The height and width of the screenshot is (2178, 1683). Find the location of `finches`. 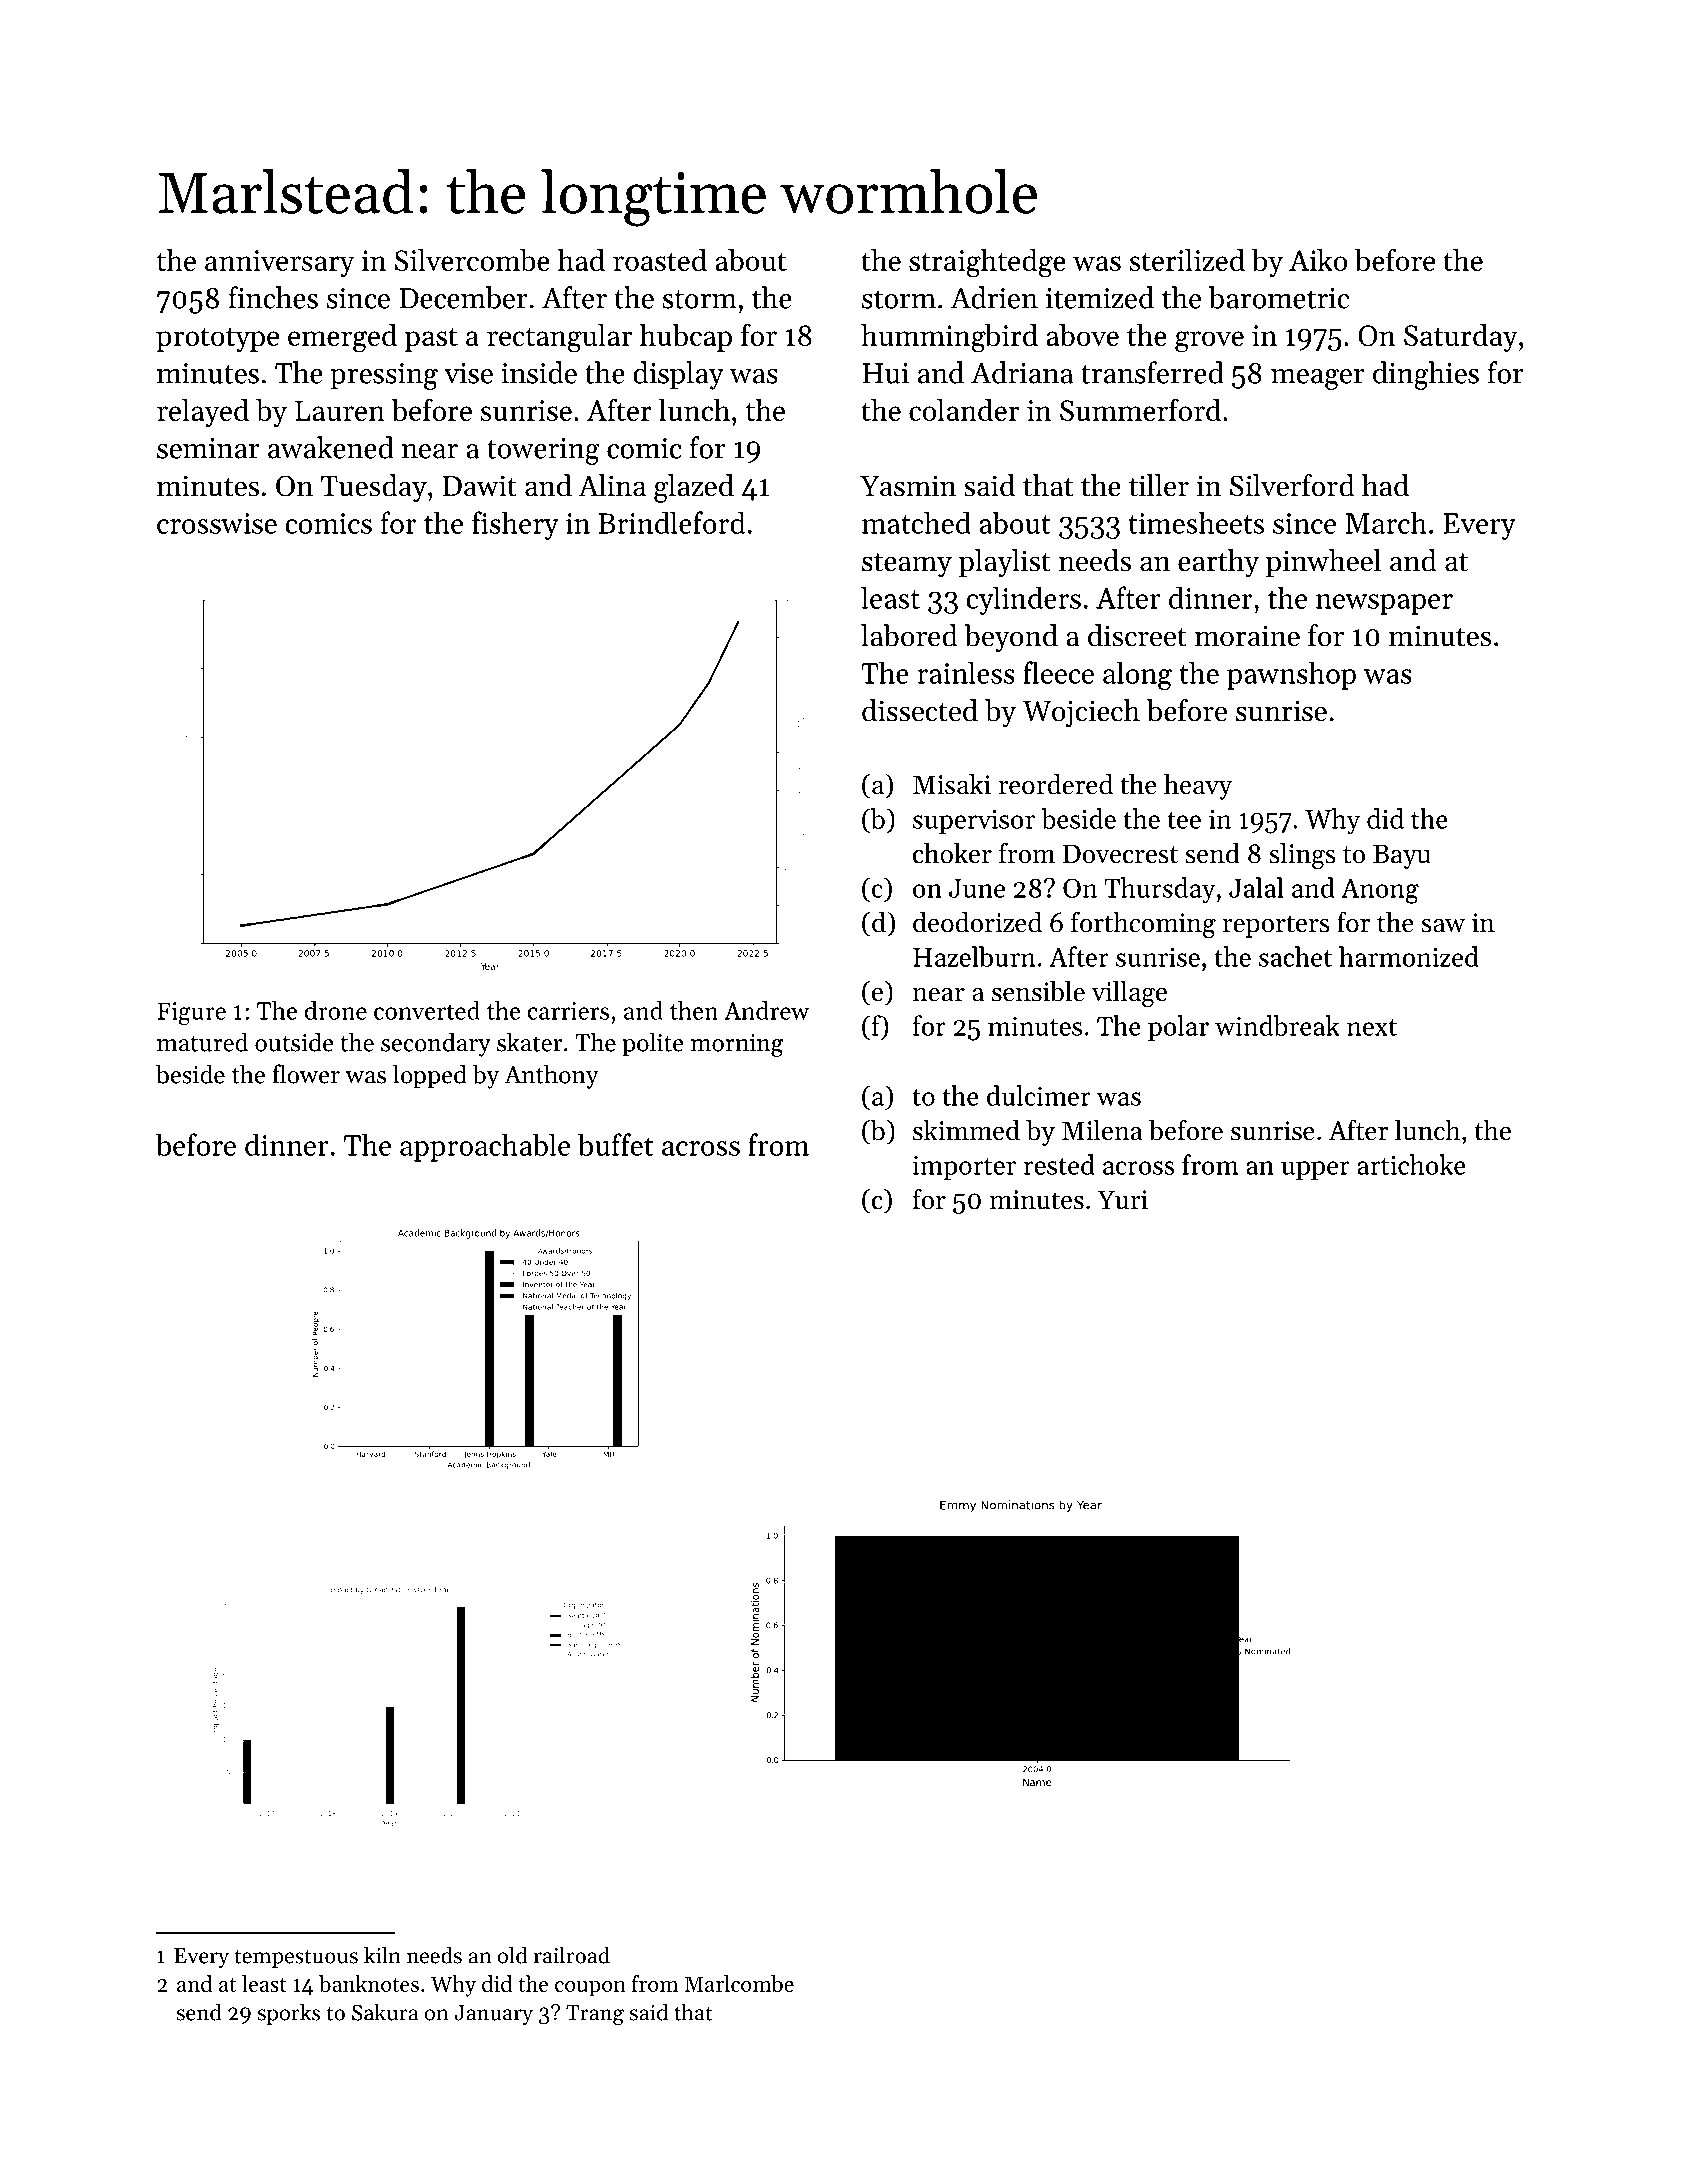

finches is located at coordinates (273, 297).
